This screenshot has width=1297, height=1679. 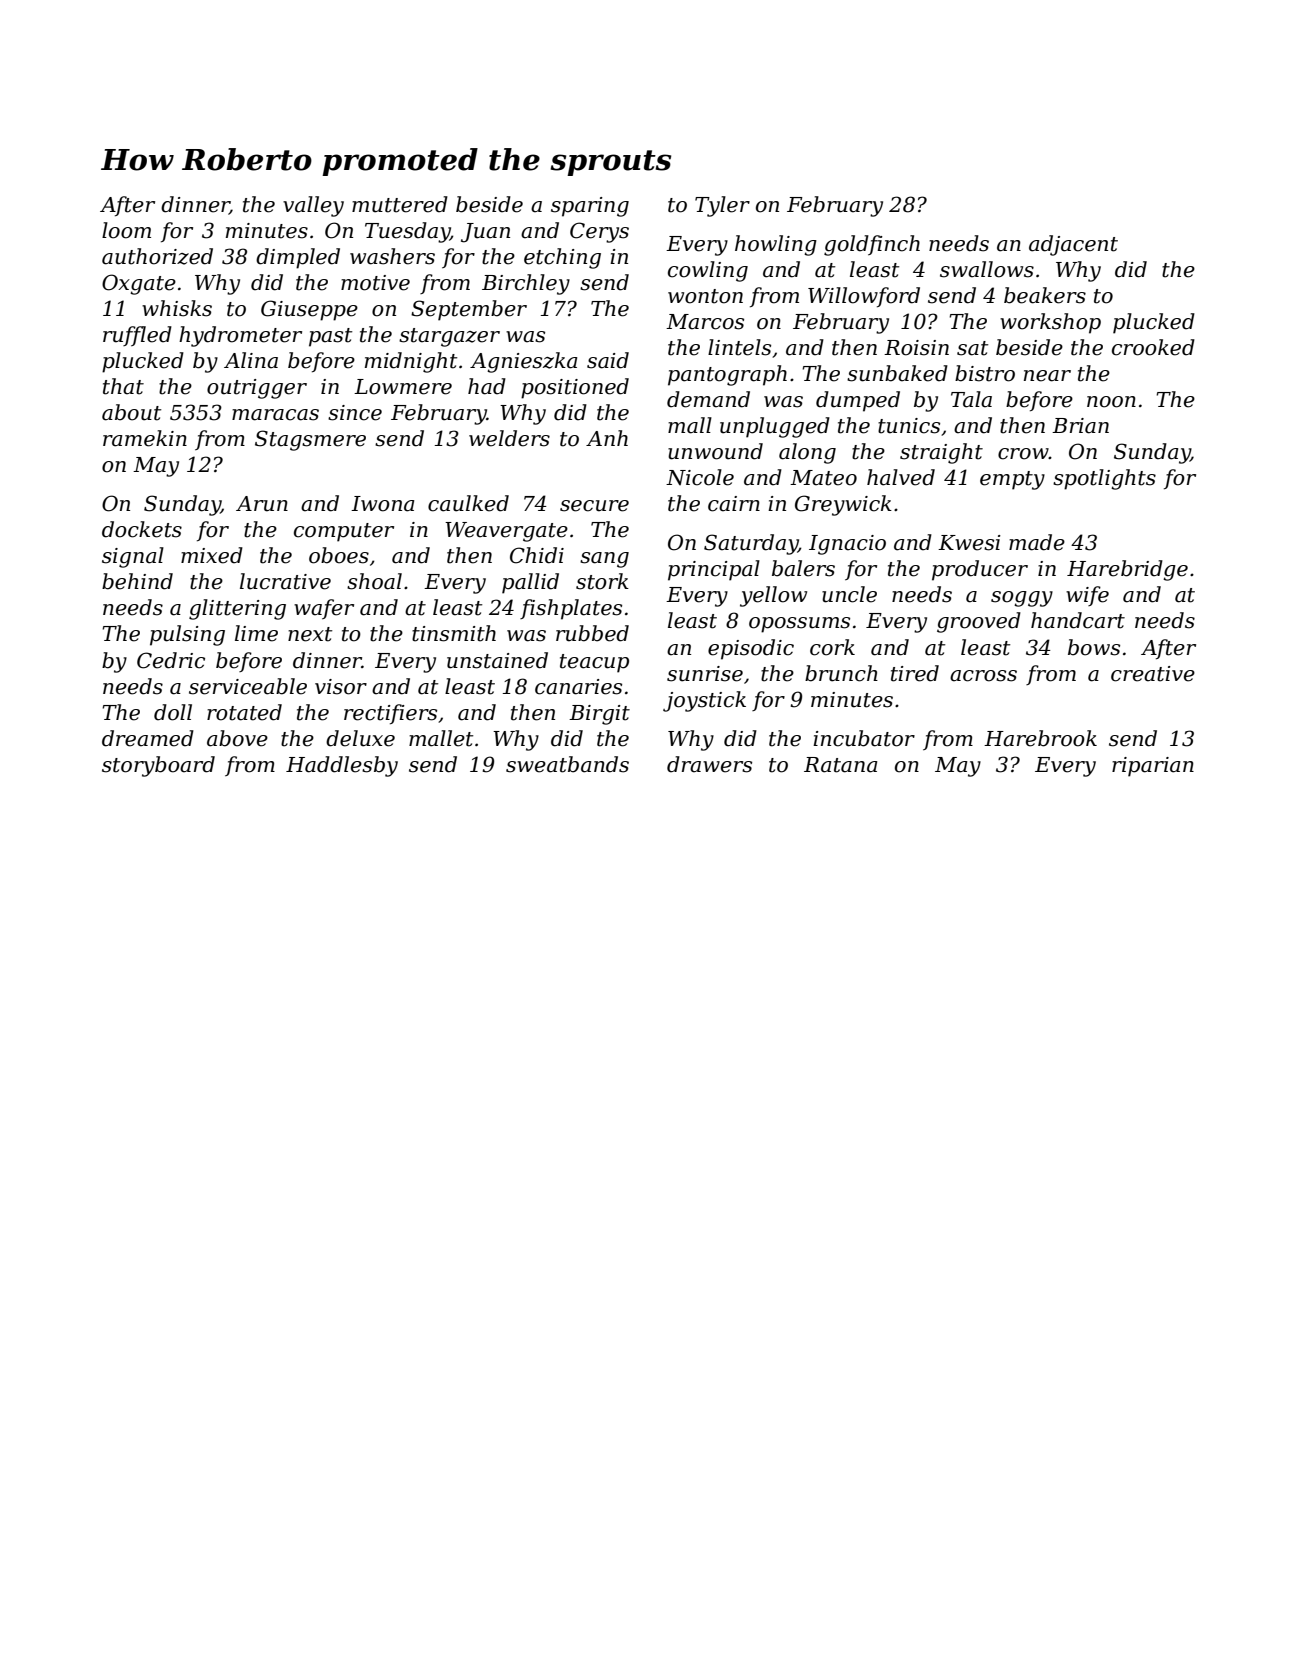 What do you see at coordinates (497, 660) in the screenshot?
I see `unstained` at bounding box center [497, 660].
